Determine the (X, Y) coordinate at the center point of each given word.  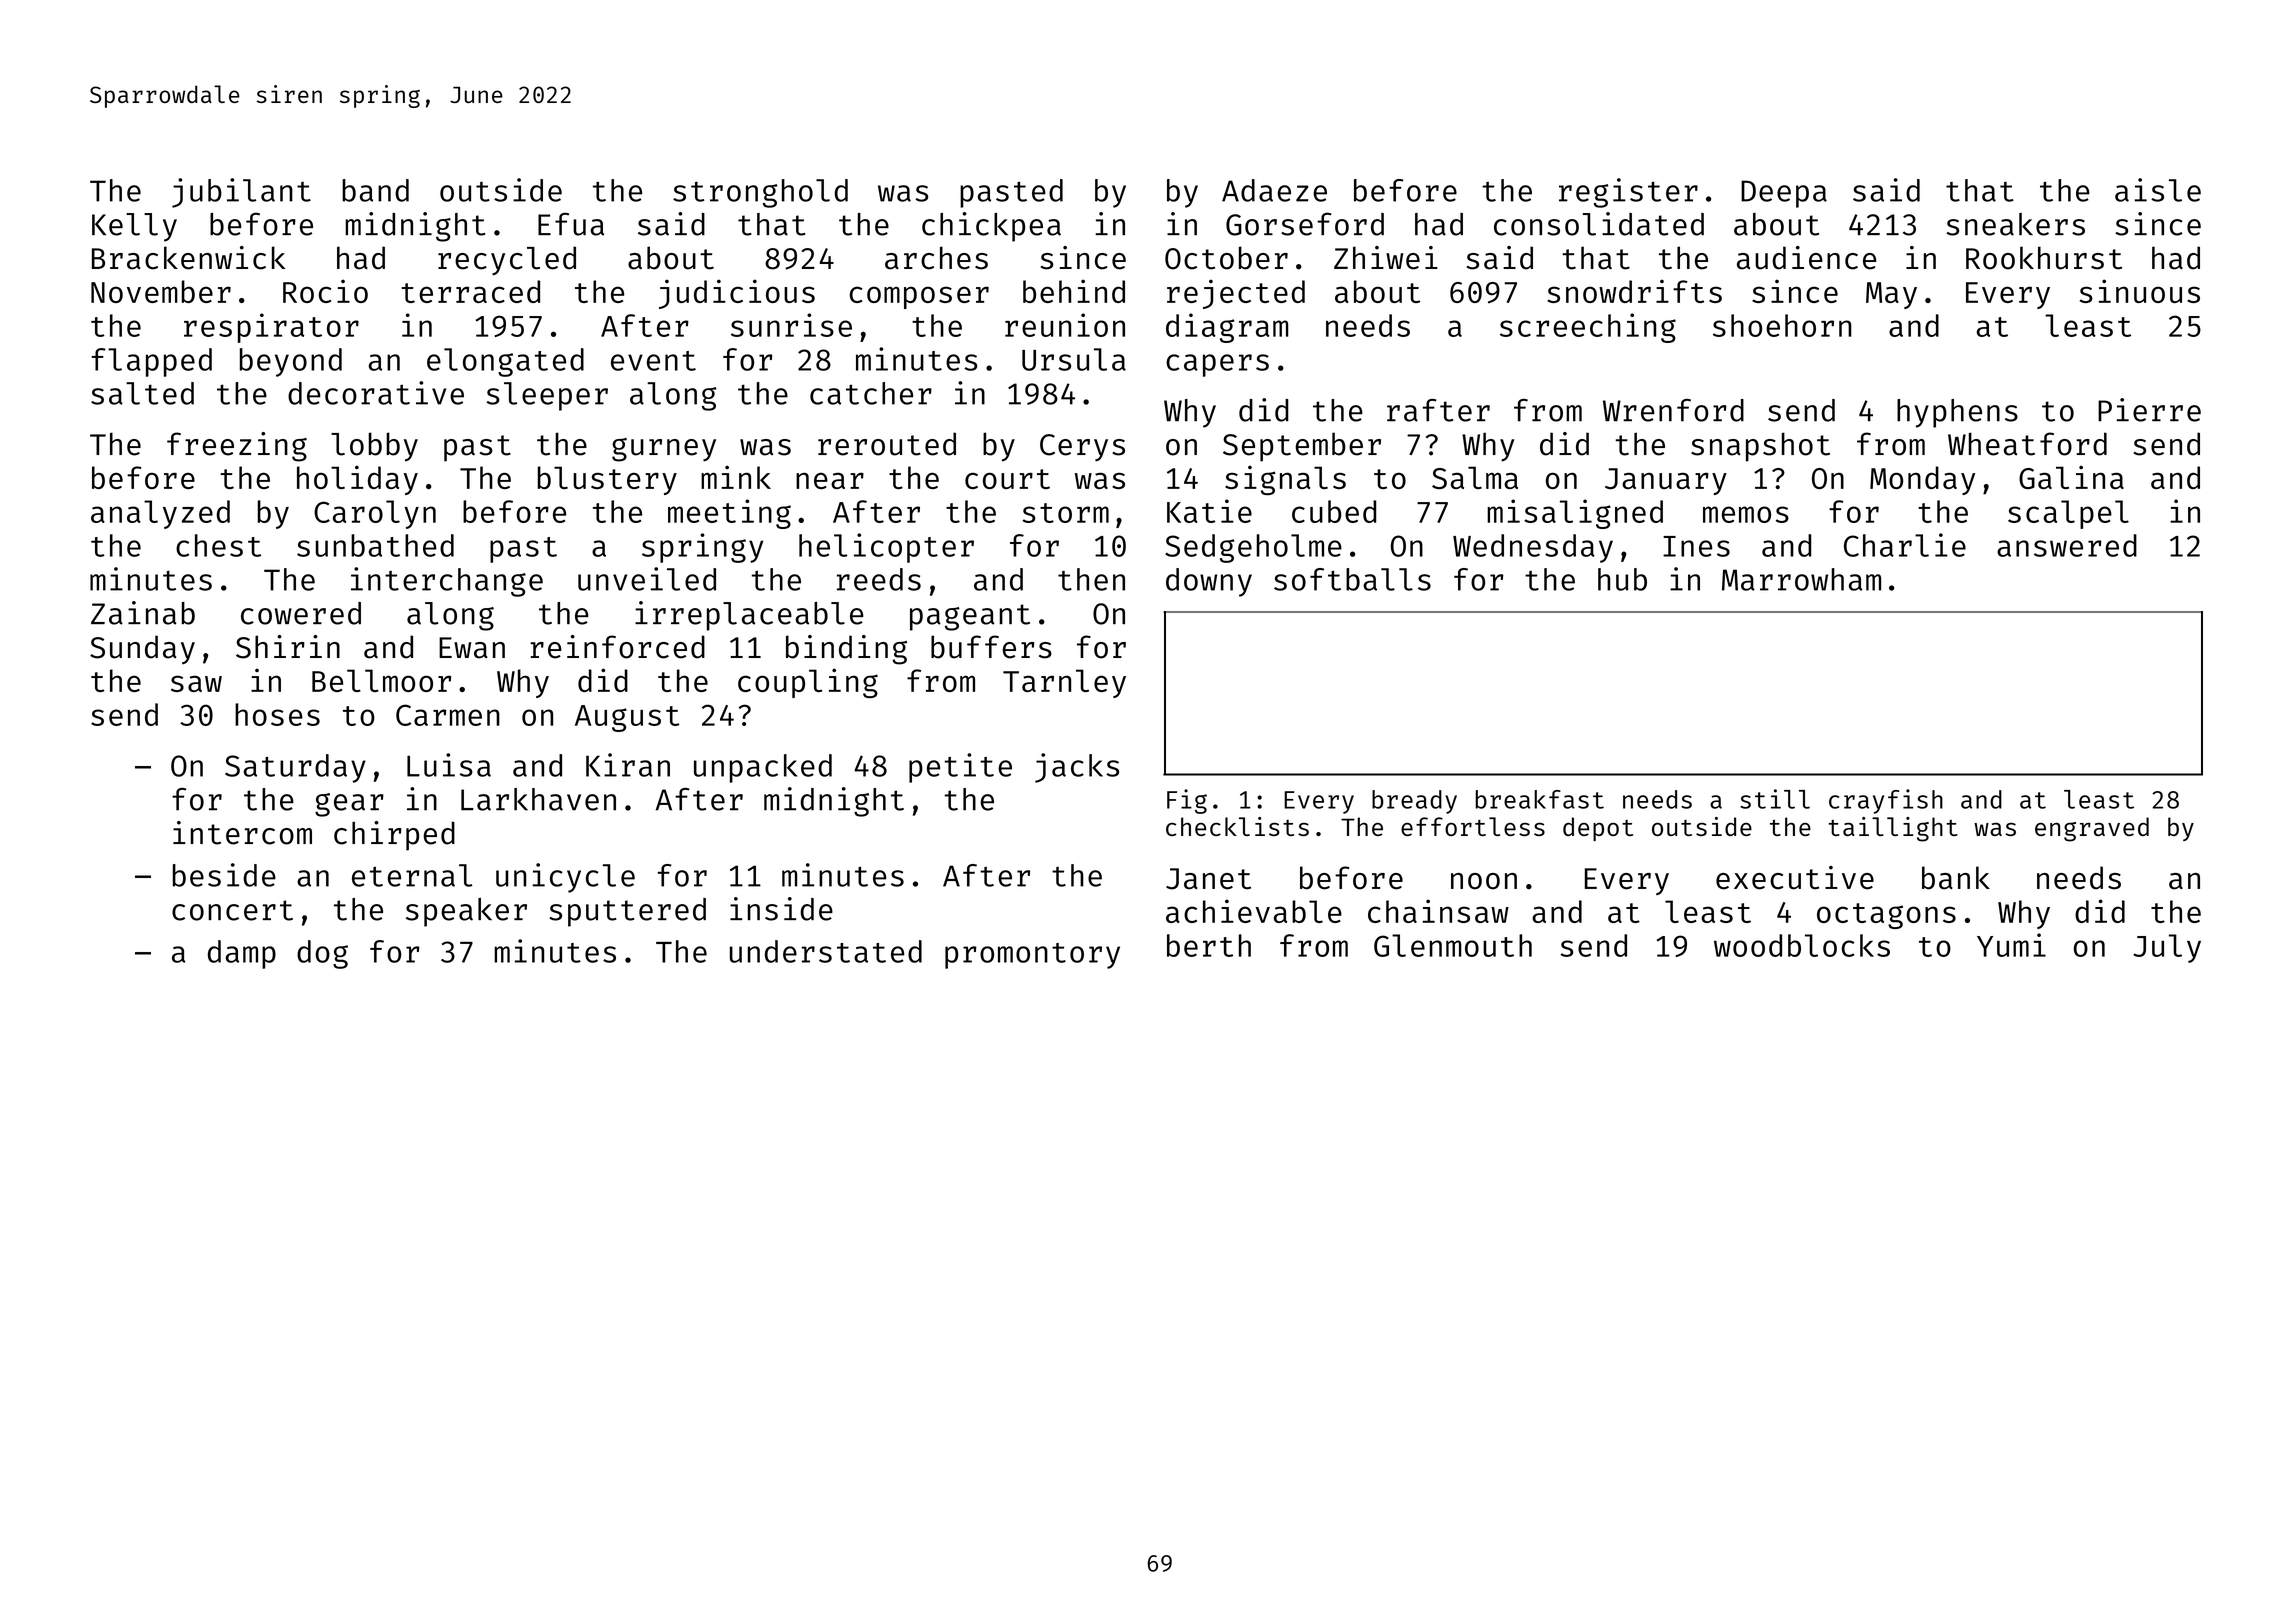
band (375, 190)
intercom (242, 833)
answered (2067, 545)
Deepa (1784, 194)
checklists (1237, 826)
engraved (2092, 829)
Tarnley (1064, 683)
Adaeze (1274, 190)
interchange (447, 582)
